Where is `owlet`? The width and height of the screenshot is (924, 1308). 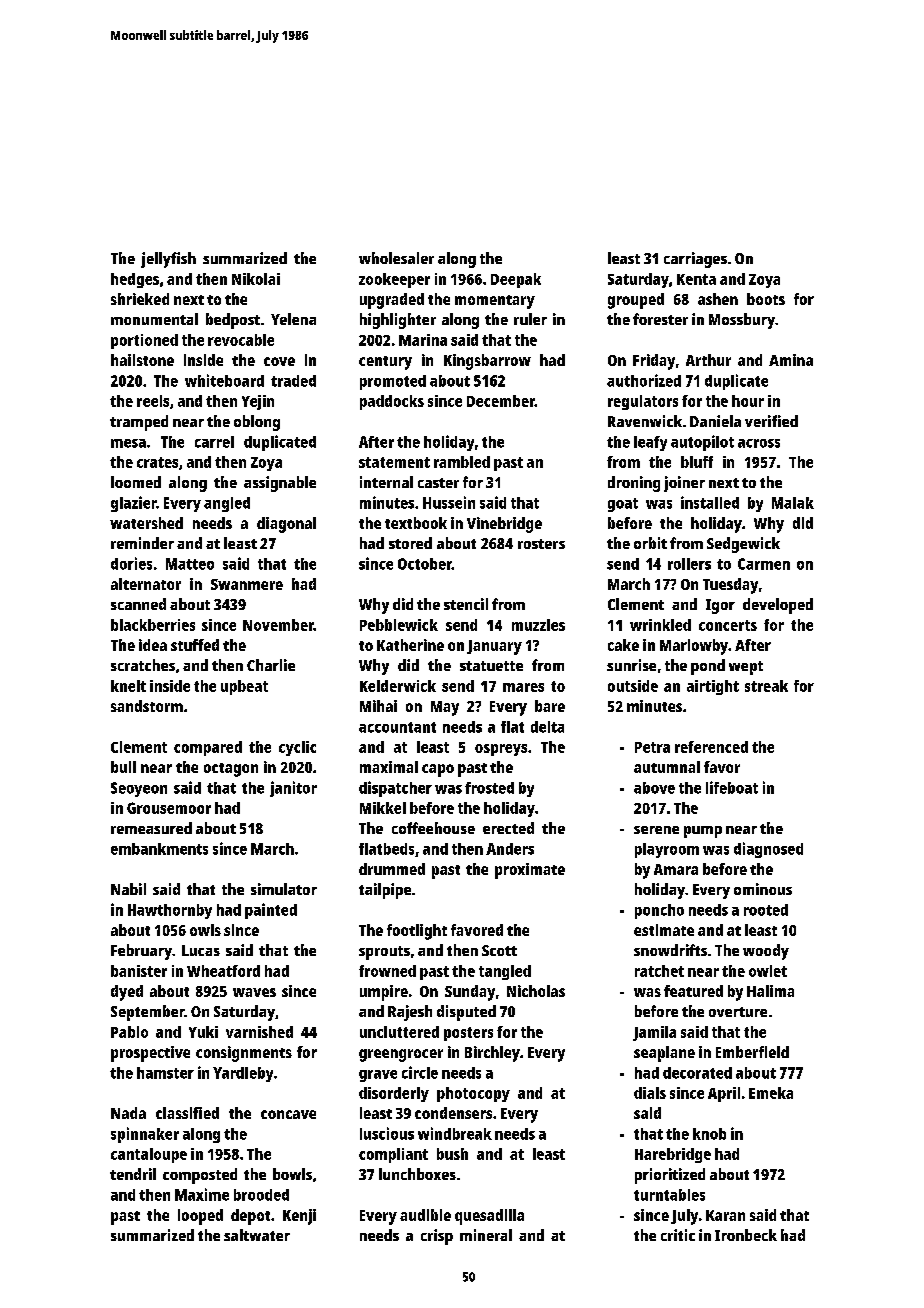
owlet is located at coordinates (768, 971).
